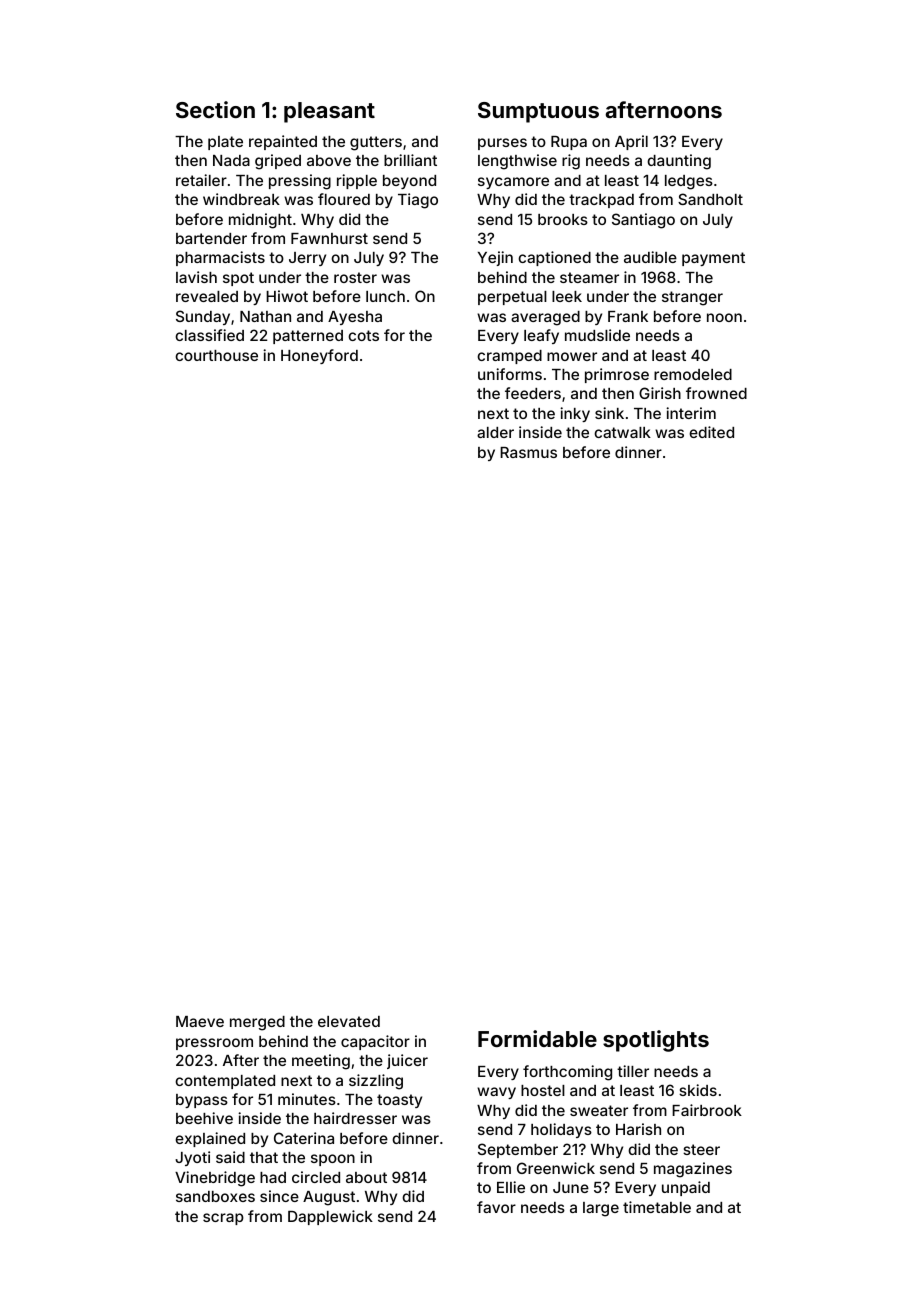  I want to click on merged, so click(257, 1023).
